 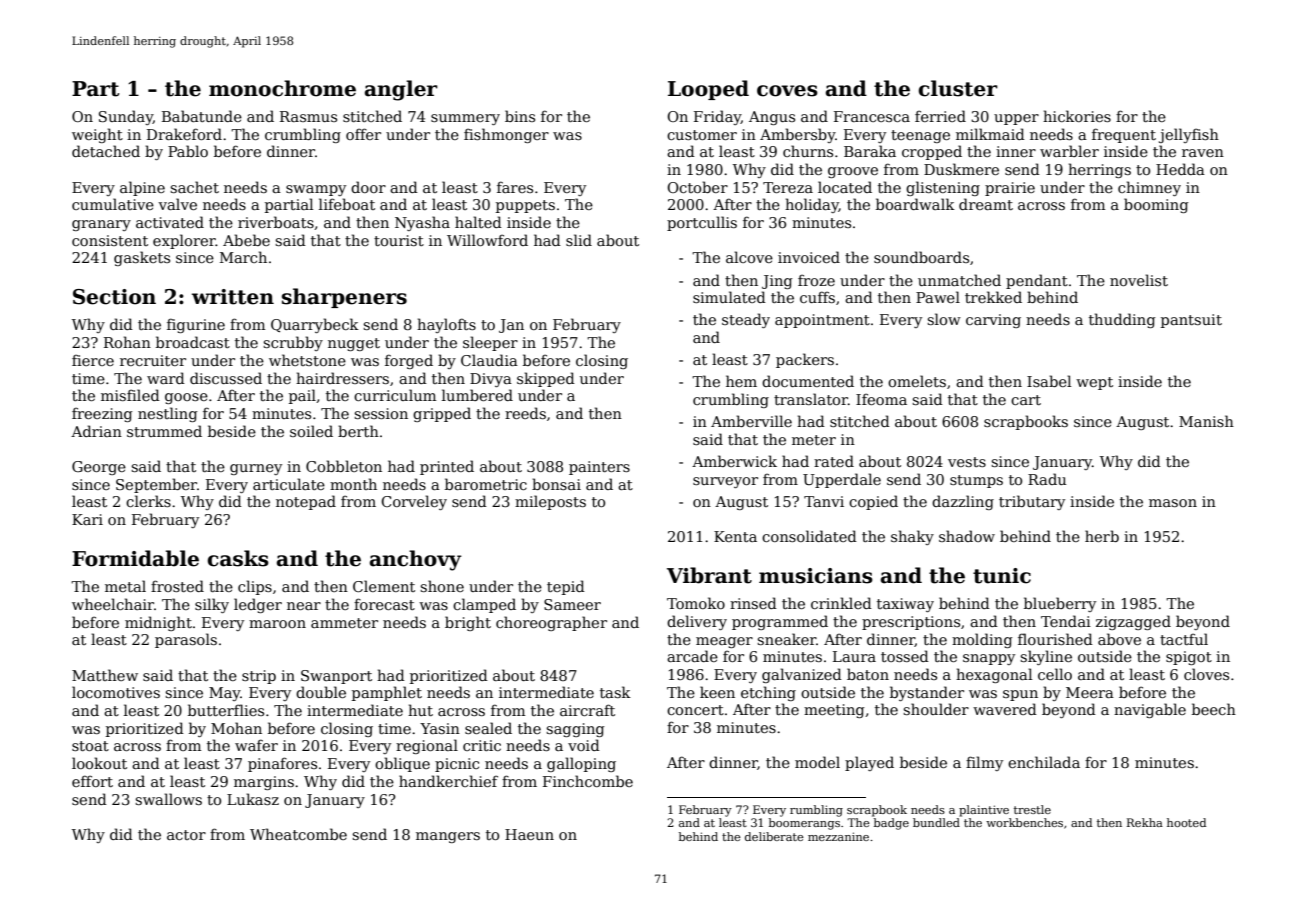 What do you see at coordinates (135, 558) in the page?
I see `Formidable` at bounding box center [135, 558].
